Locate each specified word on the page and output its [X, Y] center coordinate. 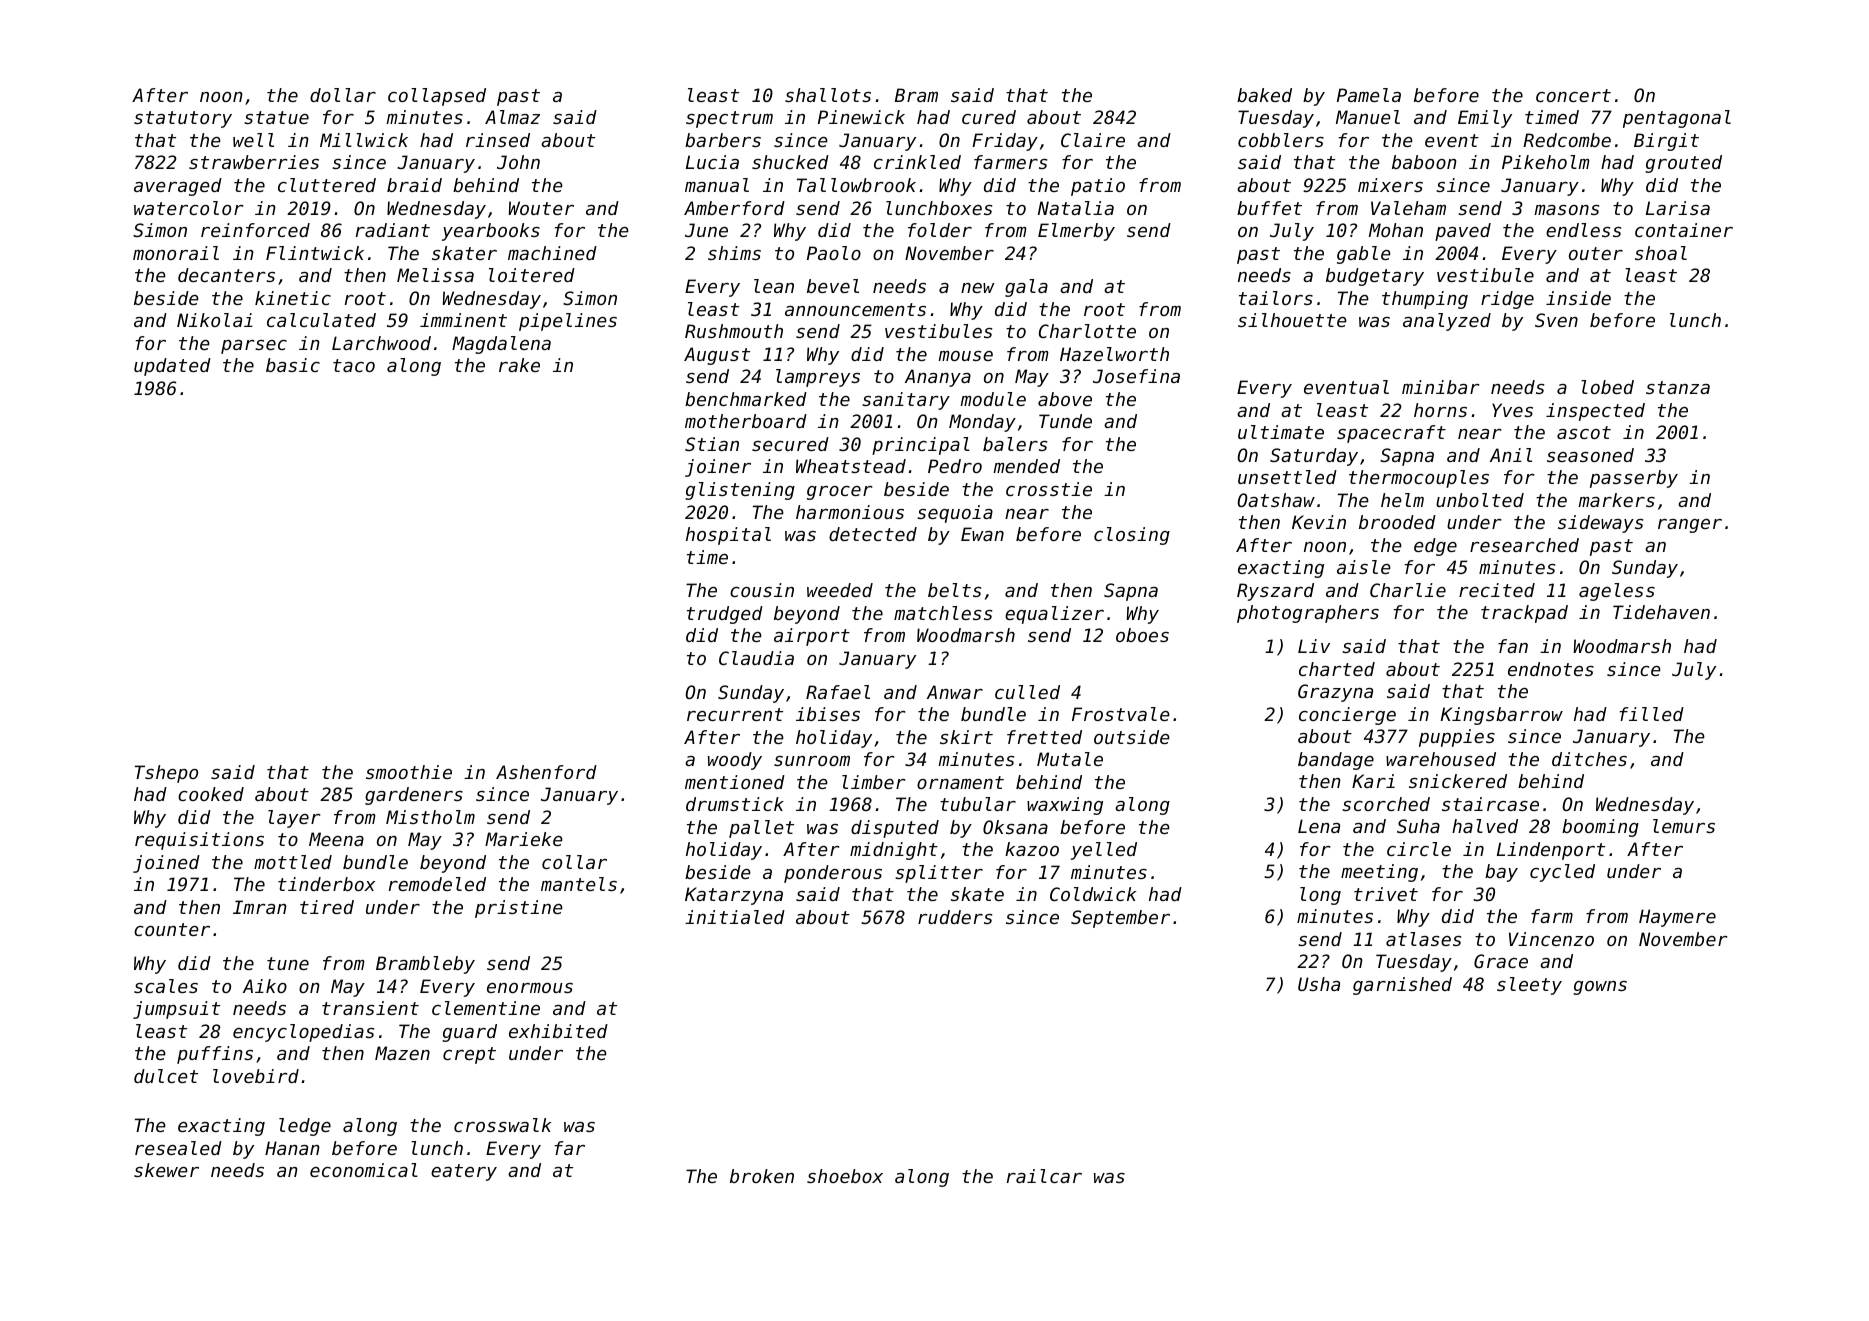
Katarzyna [734, 896]
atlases [1423, 939]
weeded [840, 590]
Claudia [756, 658]
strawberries [254, 162]
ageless [1617, 592]
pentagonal [1677, 119]
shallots [828, 95]
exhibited [558, 1031]
